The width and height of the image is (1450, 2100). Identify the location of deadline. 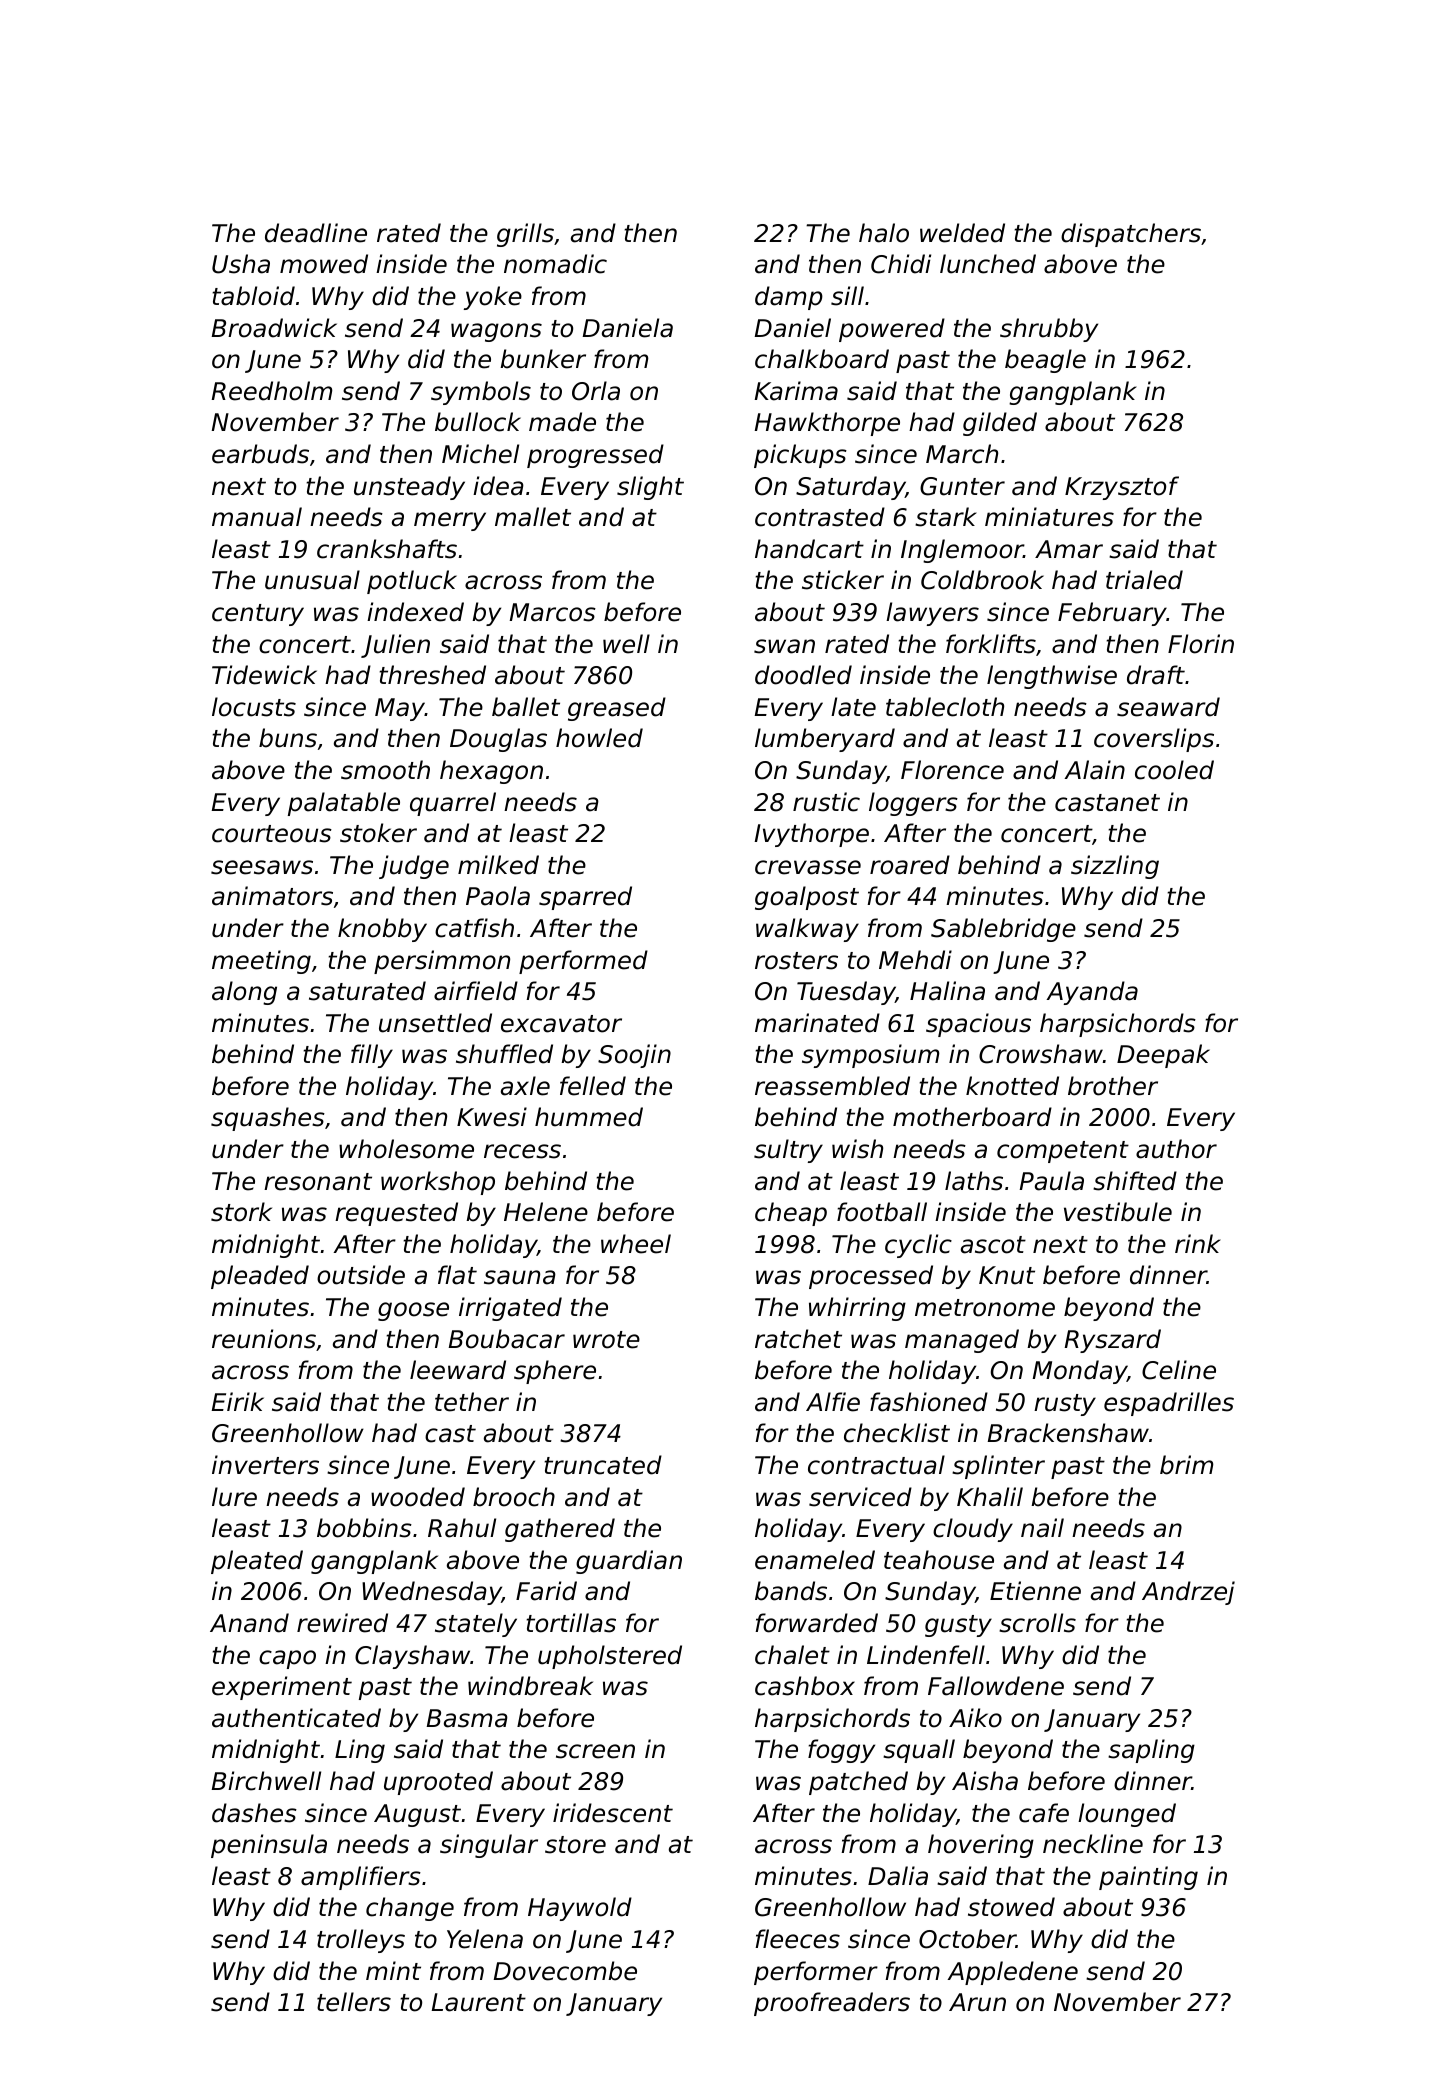
(316, 233).
